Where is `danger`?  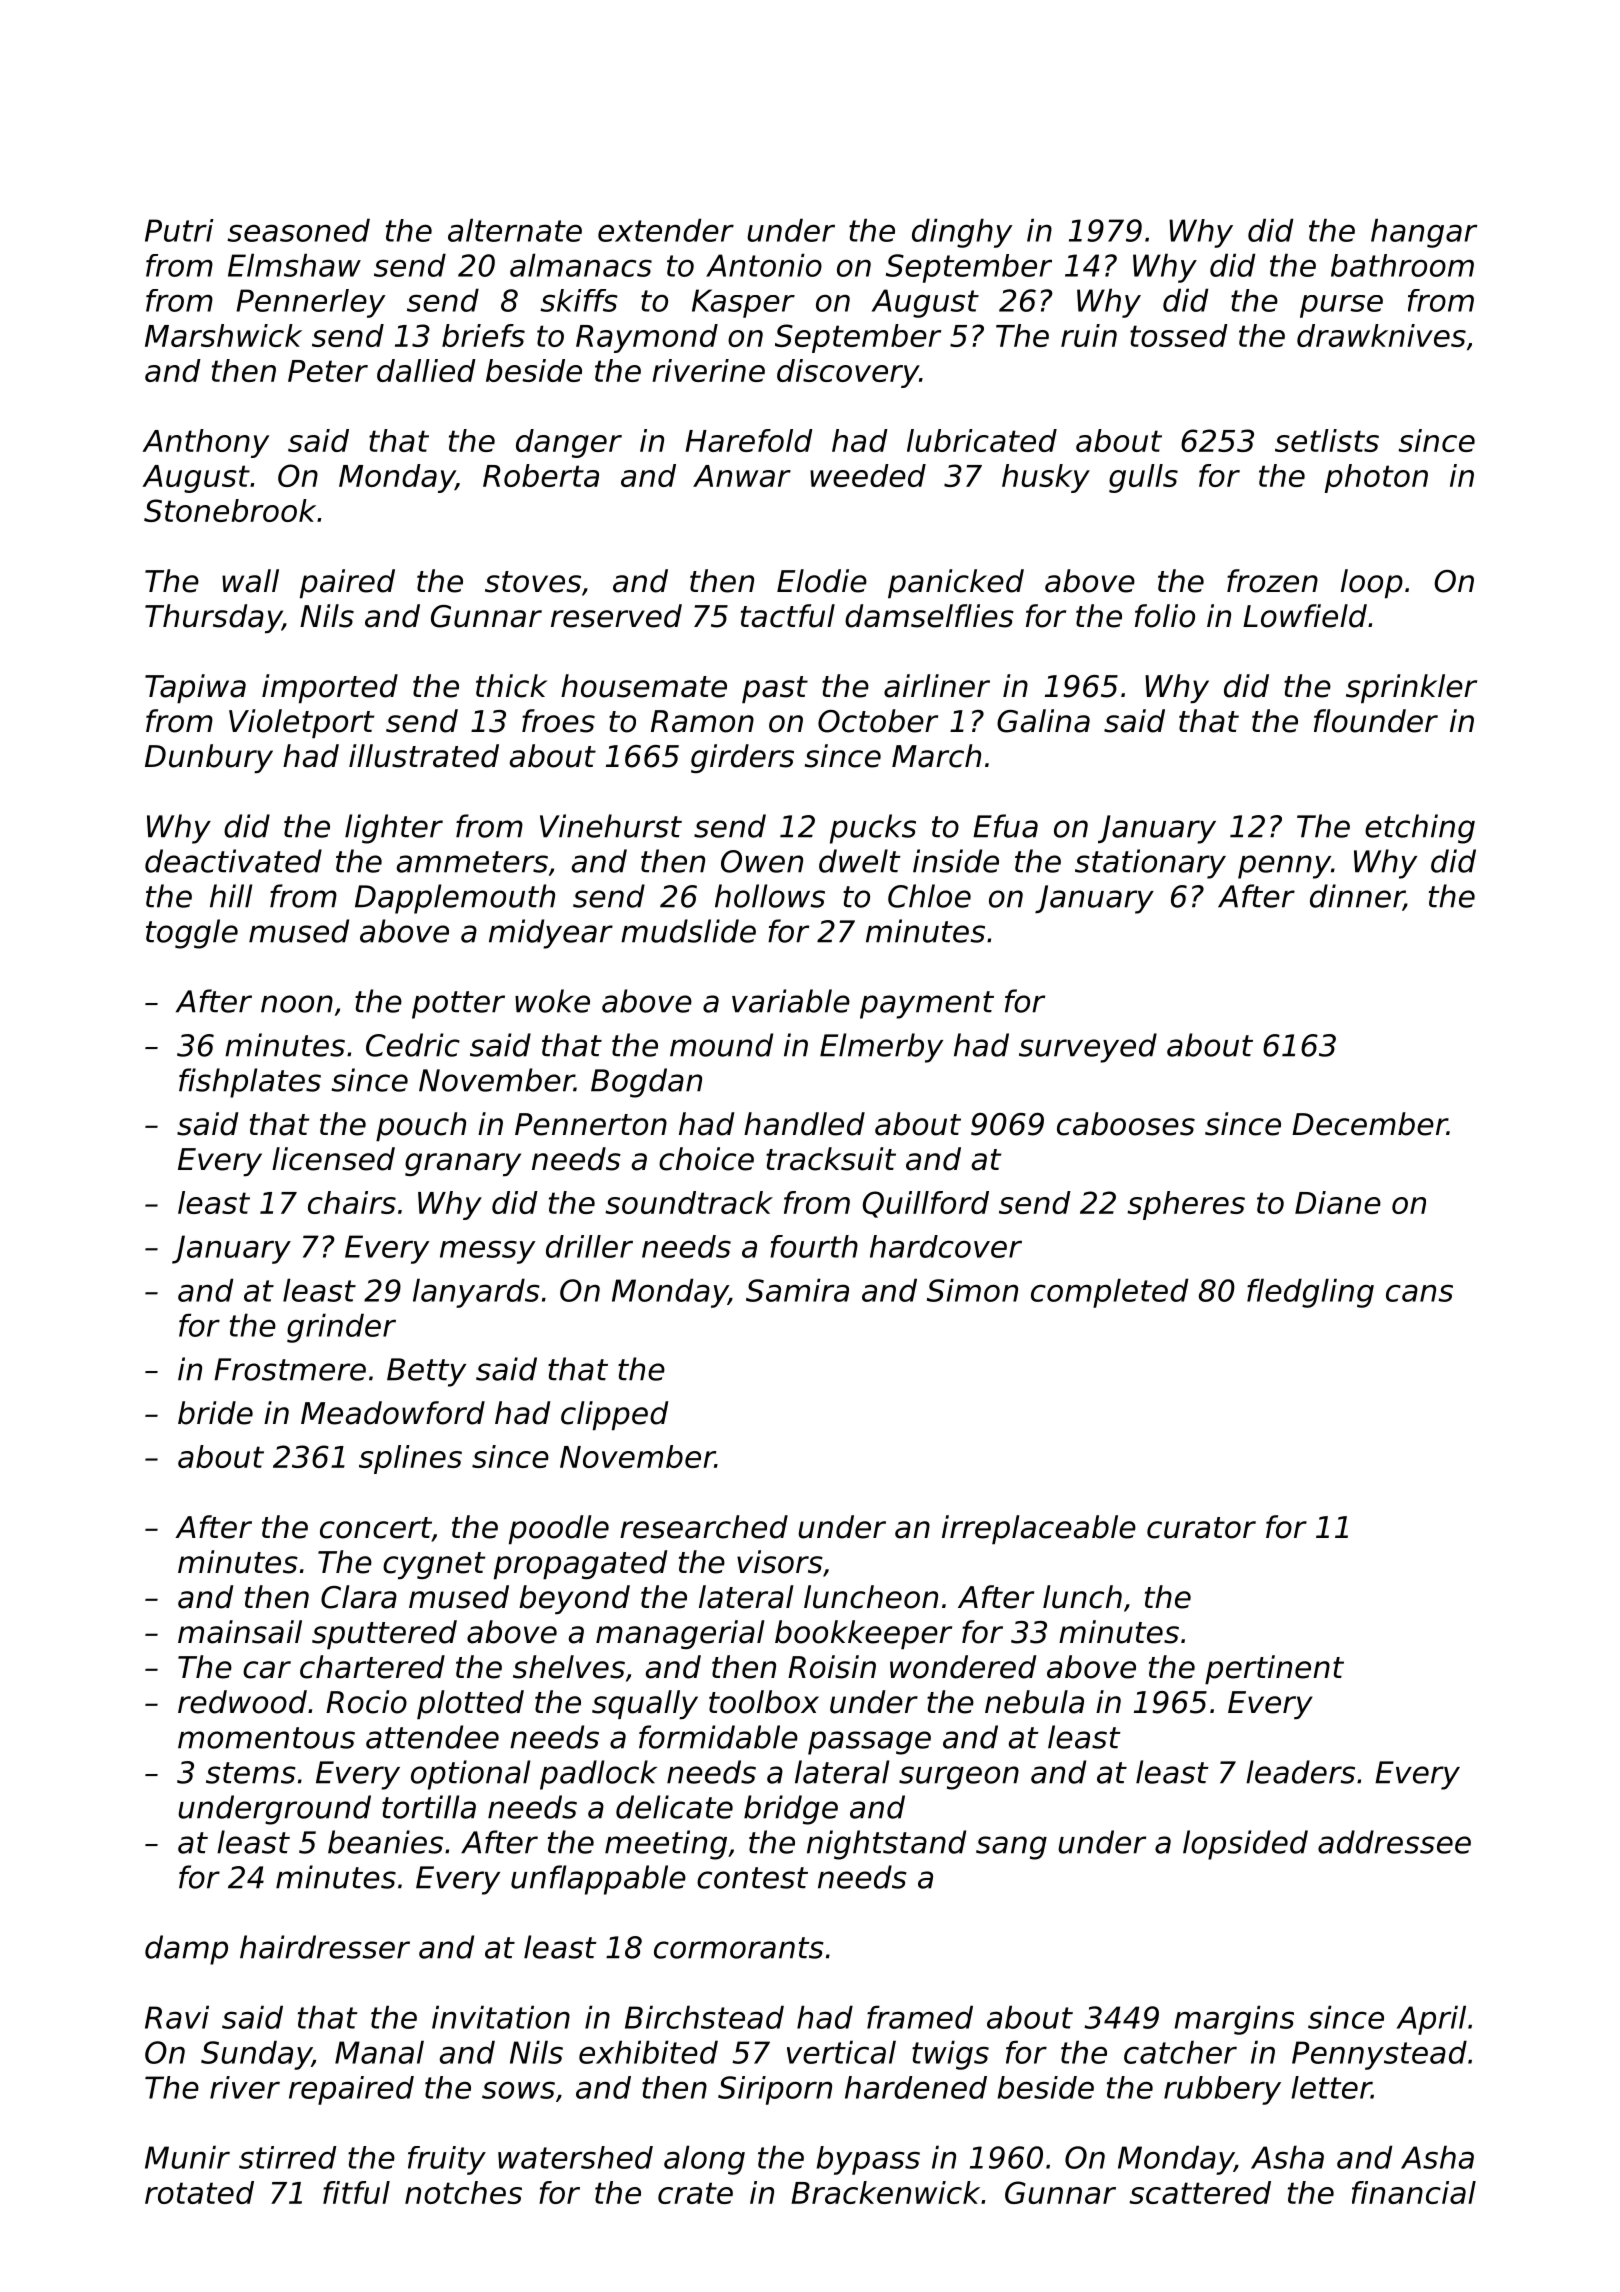 danger is located at coordinates (569, 443).
